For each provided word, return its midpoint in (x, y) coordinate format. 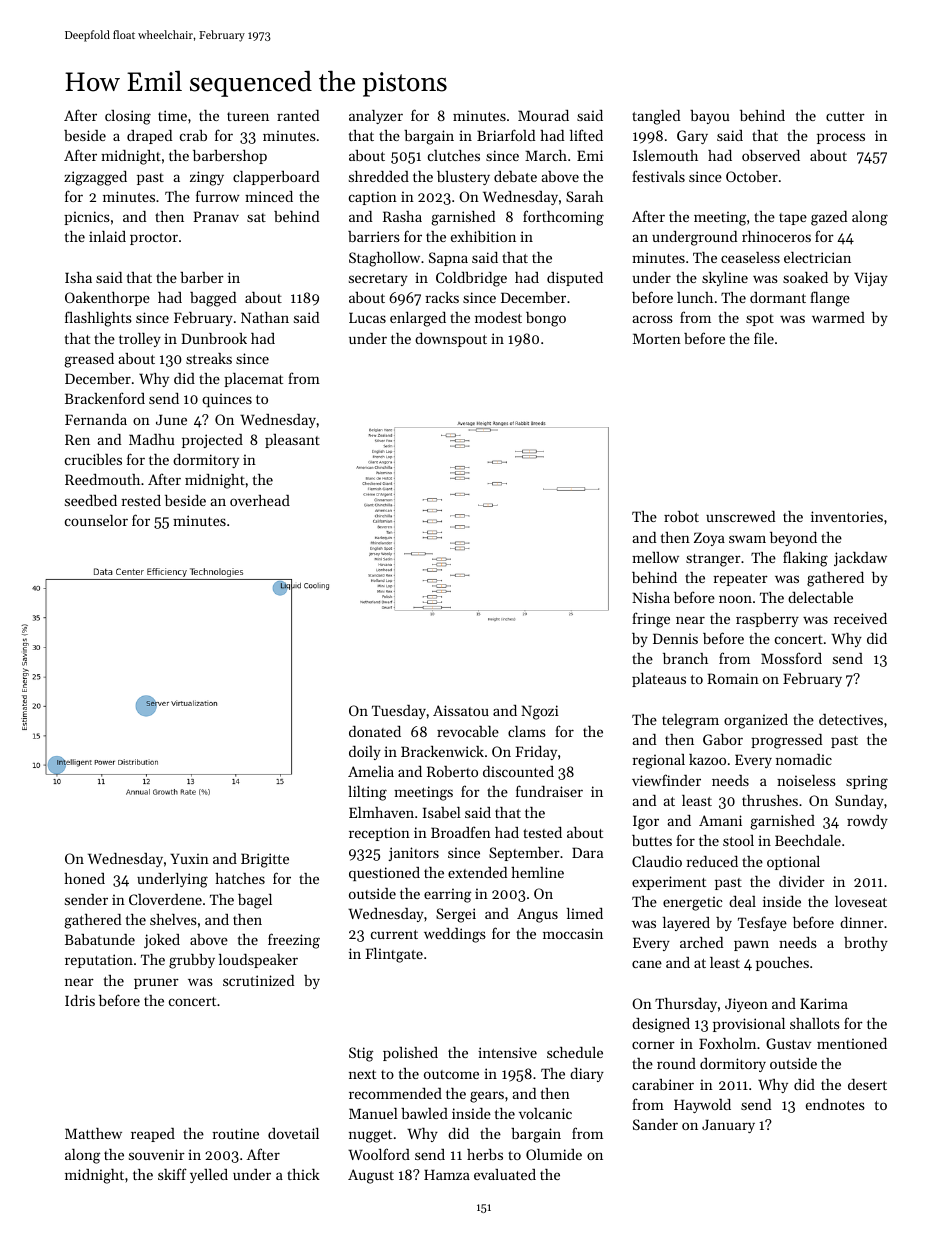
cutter (845, 116)
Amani (720, 820)
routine (235, 1133)
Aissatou (461, 710)
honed (84, 878)
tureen (248, 116)
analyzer (376, 117)
